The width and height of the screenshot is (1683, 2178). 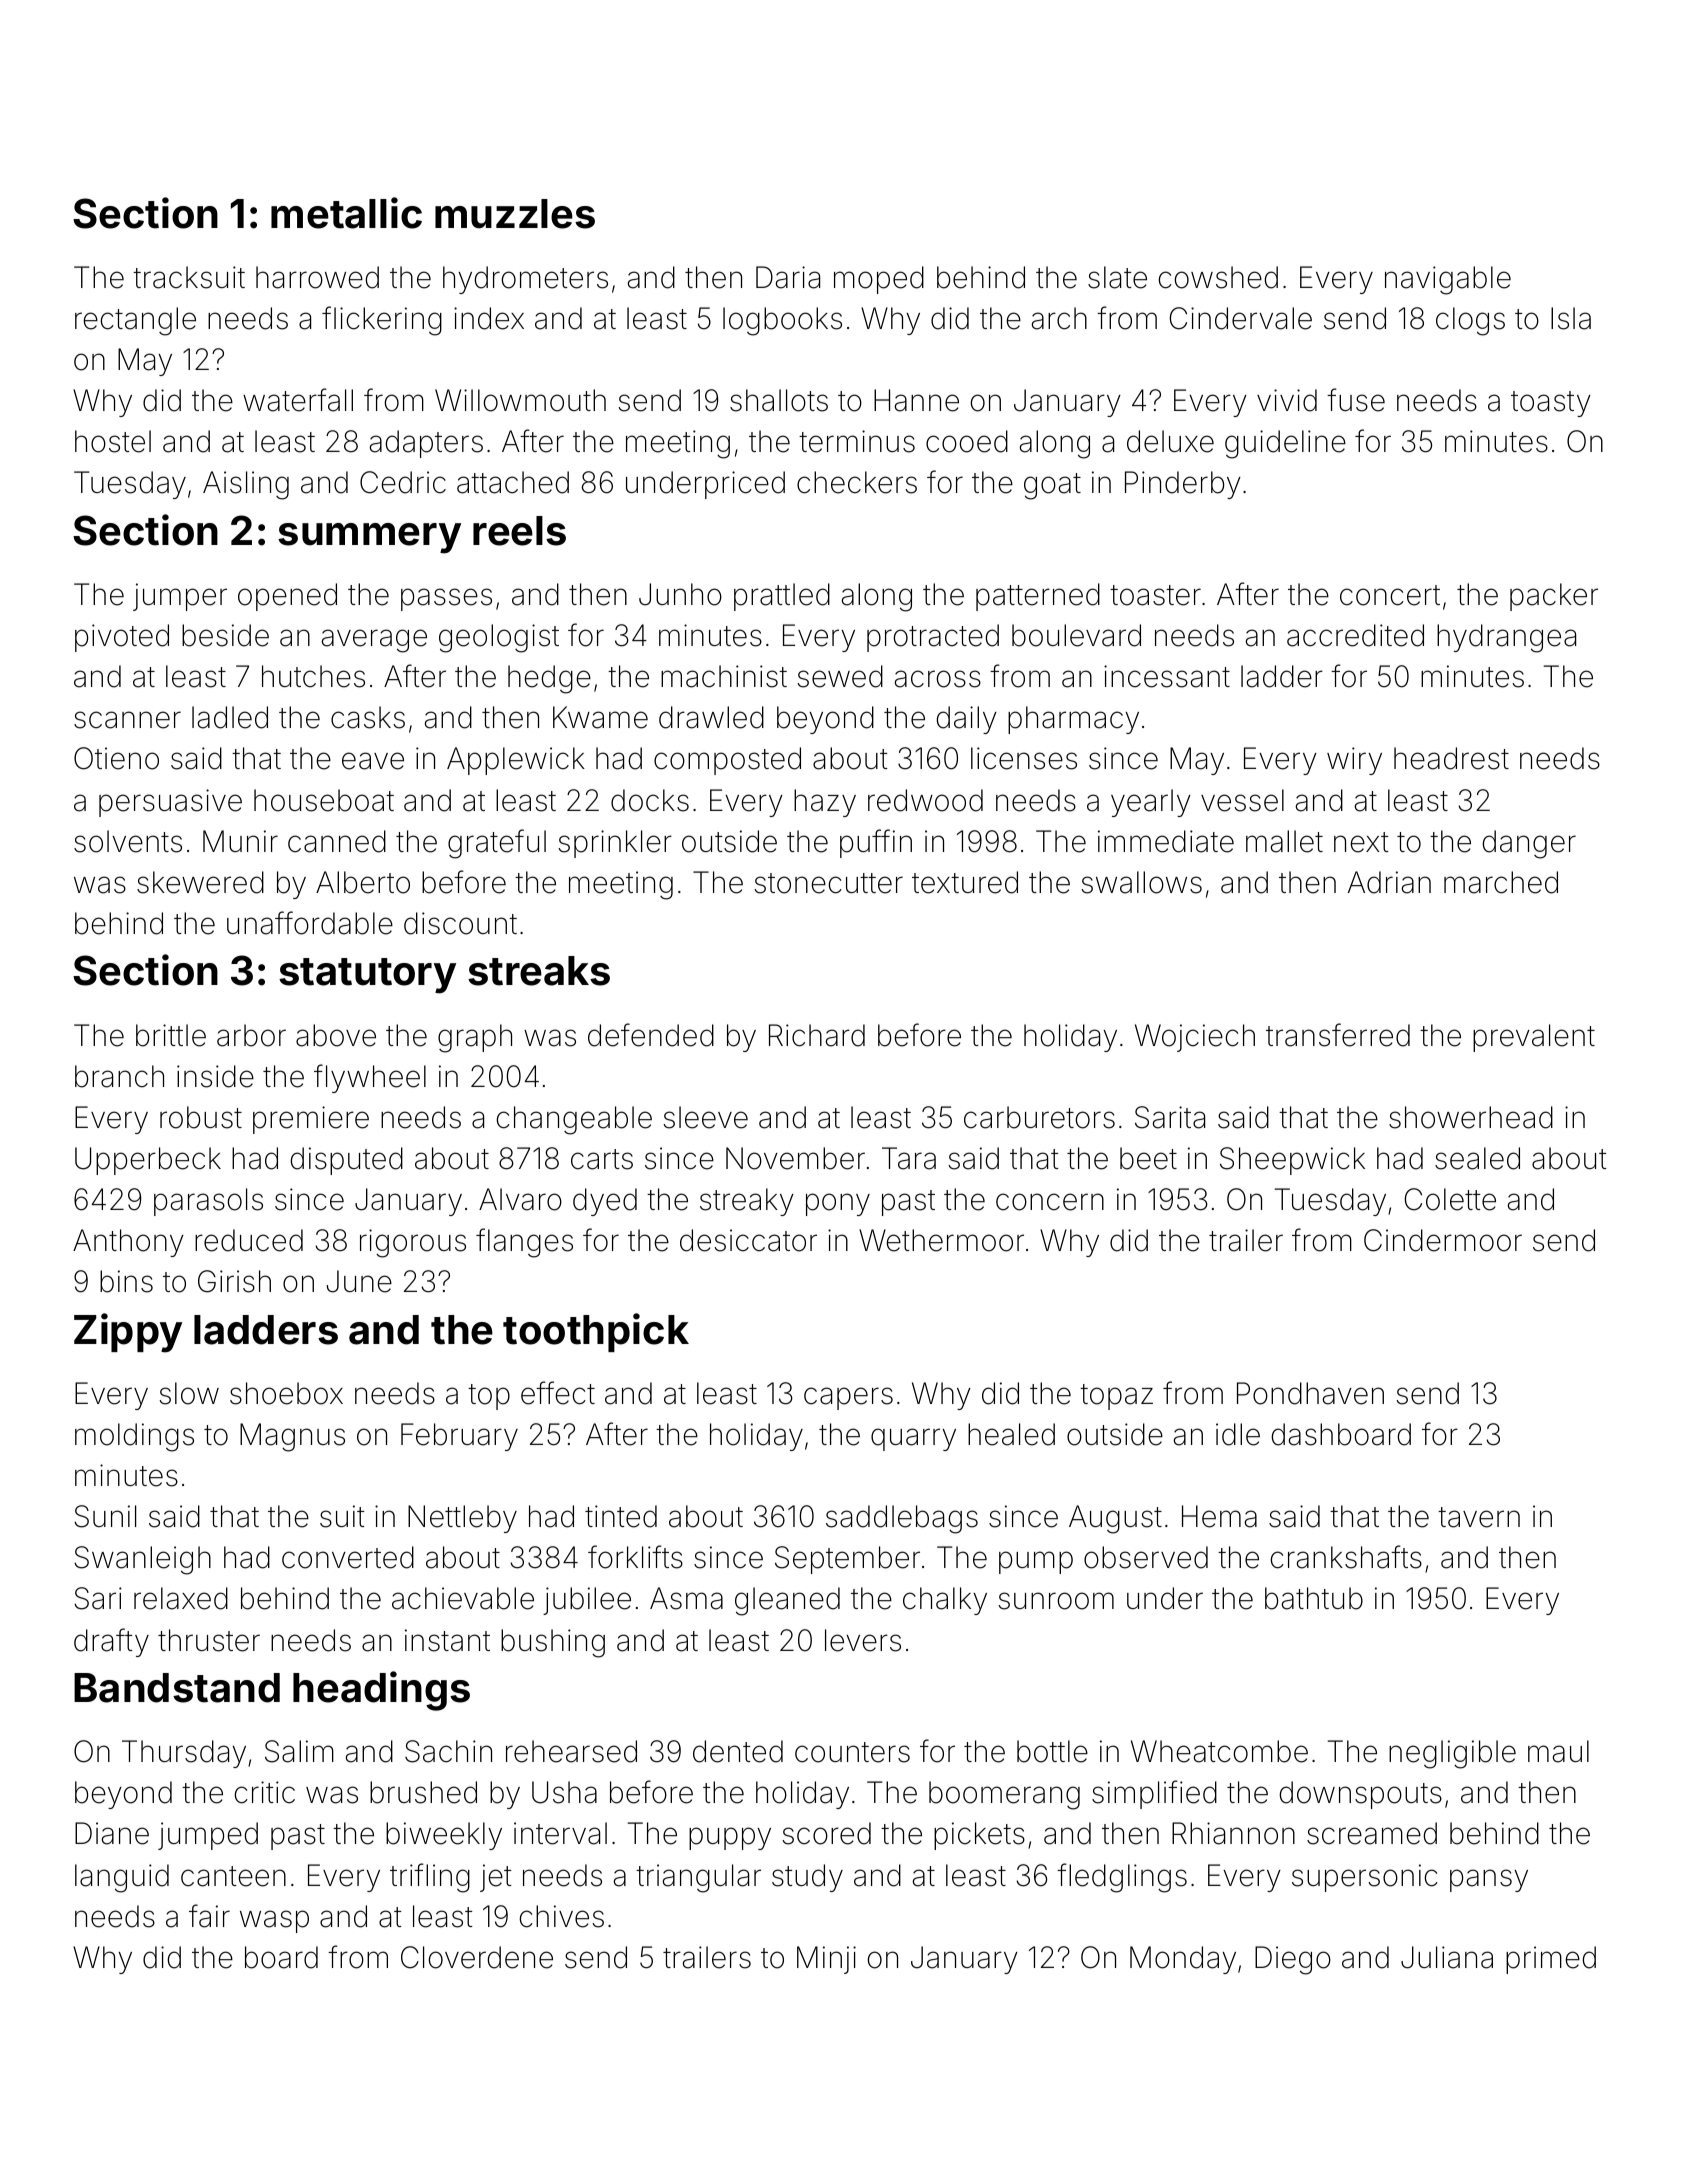 What do you see at coordinates (346, 213) in the screenshot?
I see `metallic` at bounding box center [346, 213].
